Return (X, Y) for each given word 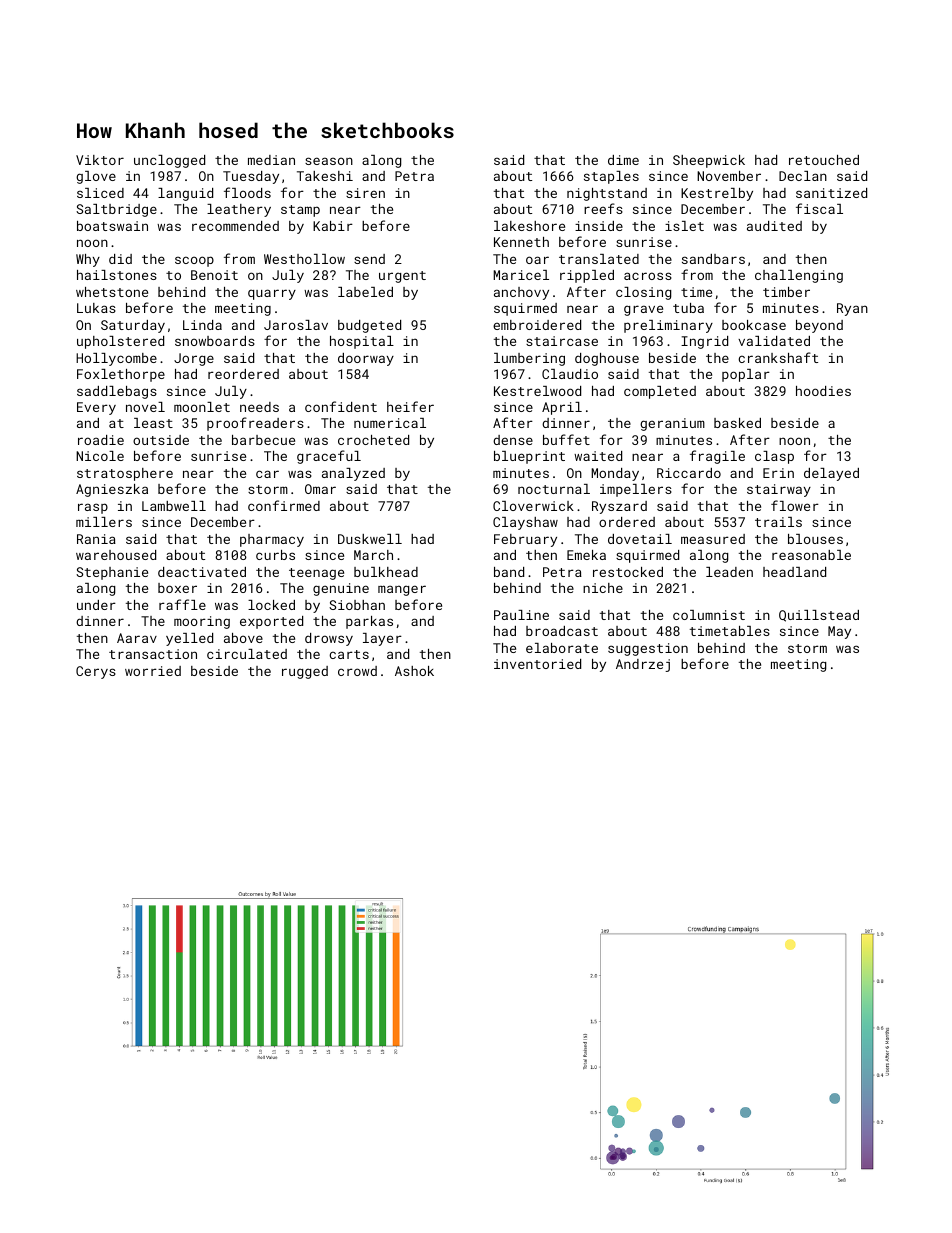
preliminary (668, 326)
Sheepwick (709, 161)
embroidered (537, 325)
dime (623, 160)
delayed (831, 474)
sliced (100, 193)
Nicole (100, 456)
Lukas (96, 308)
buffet (566, 439)
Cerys (96, 672)
